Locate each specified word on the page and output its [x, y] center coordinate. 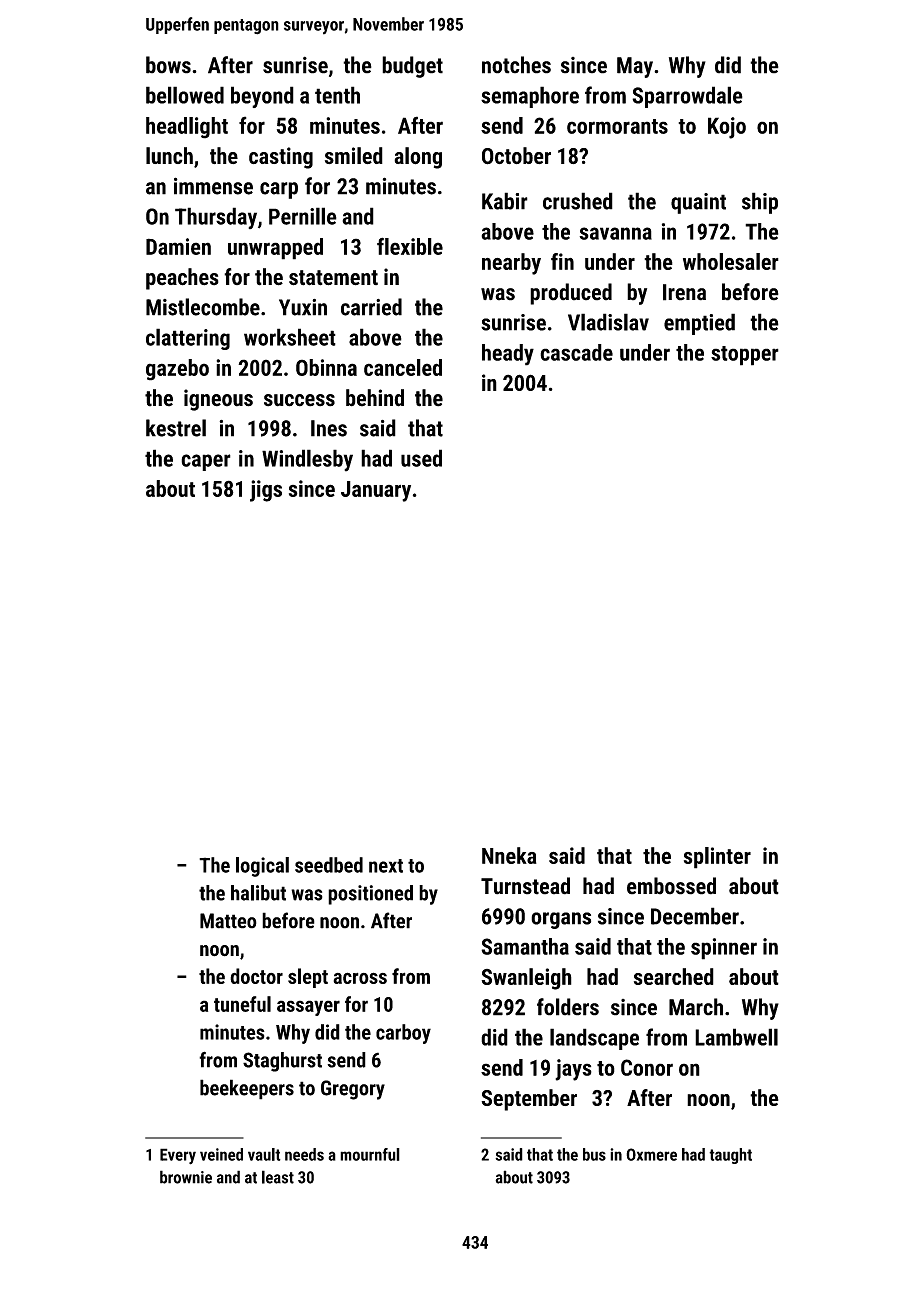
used [421, 458]
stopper [745, 356]
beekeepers [247, 1089]
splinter [717, 858]
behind [375, 398]
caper [206, 462]
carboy [403, 1034]
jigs [266, 491]
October [516, 156]
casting [281, 158]
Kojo [727, 128]
